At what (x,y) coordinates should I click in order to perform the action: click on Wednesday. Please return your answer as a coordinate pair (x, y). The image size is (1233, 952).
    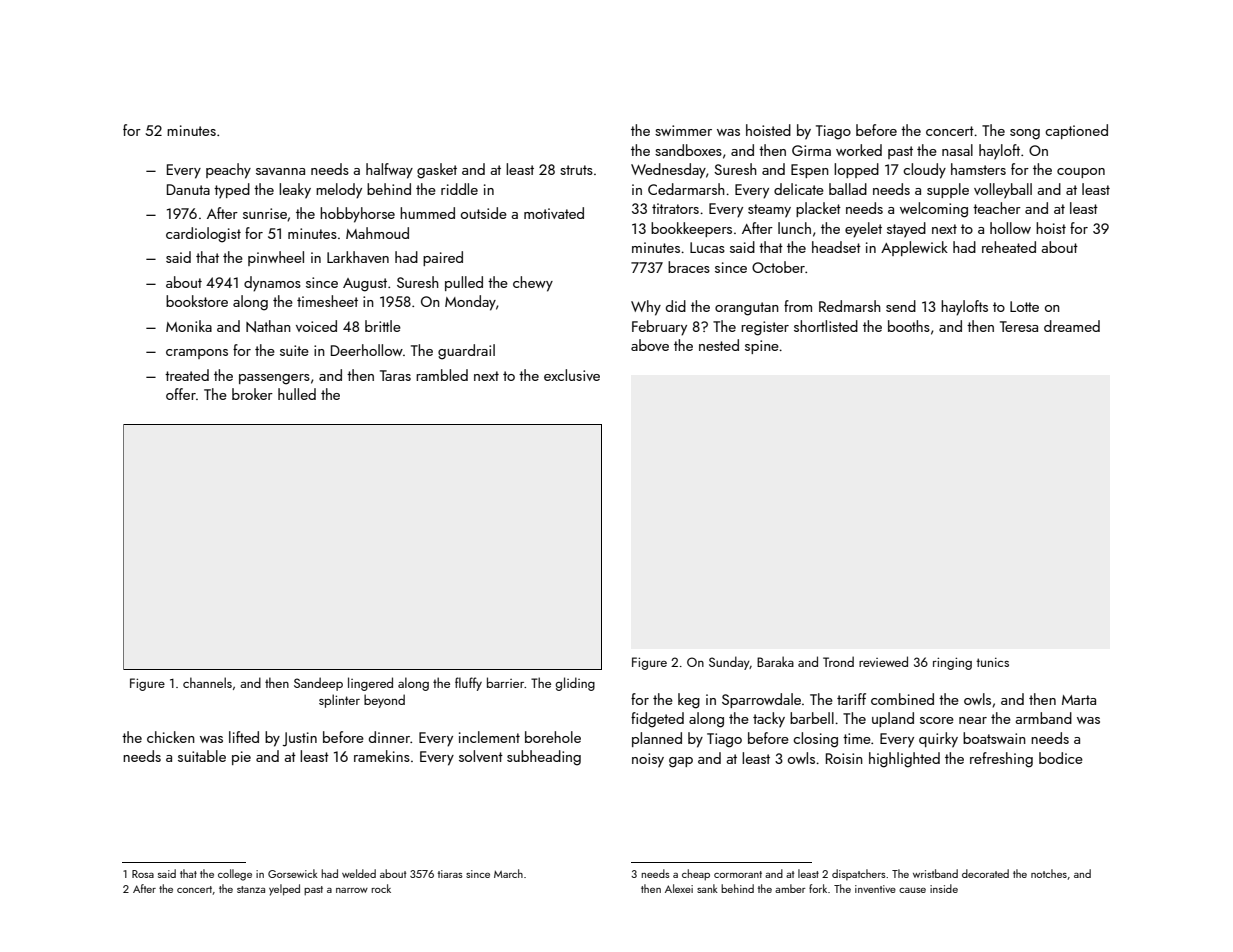
    Looking at the image, I should click on (668, 171).
